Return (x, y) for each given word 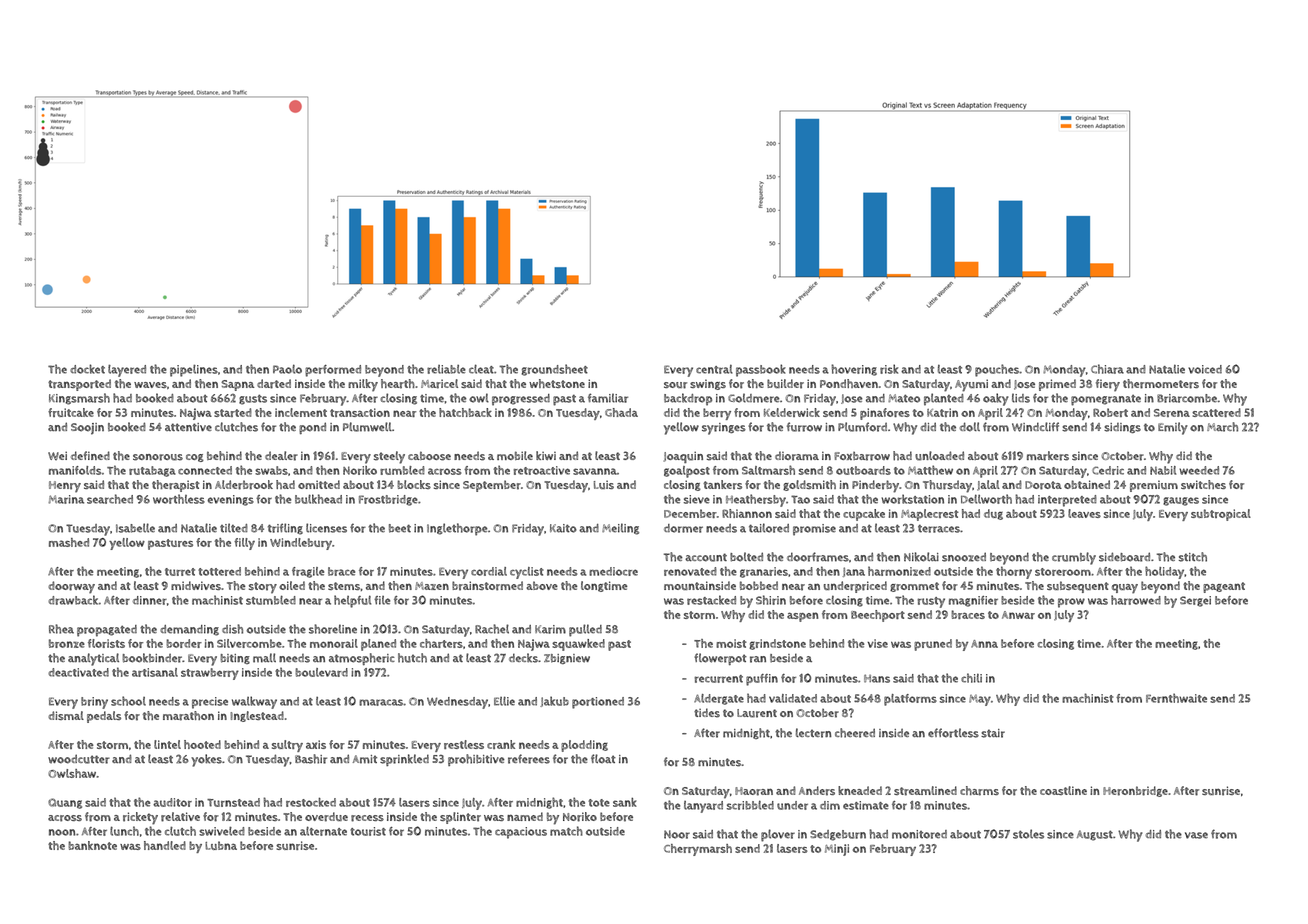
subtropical (1221, 515)
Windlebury (301, 544)
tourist (368, 831)
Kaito (563, 528)
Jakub (554, 701)
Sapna (237, 385)
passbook (761, 370)
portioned (598, 703)
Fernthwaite (1176, 698)
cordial (489, 571)
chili (971, 678)
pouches (997, 370)
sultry (287, 746)
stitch (1193, 557)
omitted (319, 484)
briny (94, 703)
